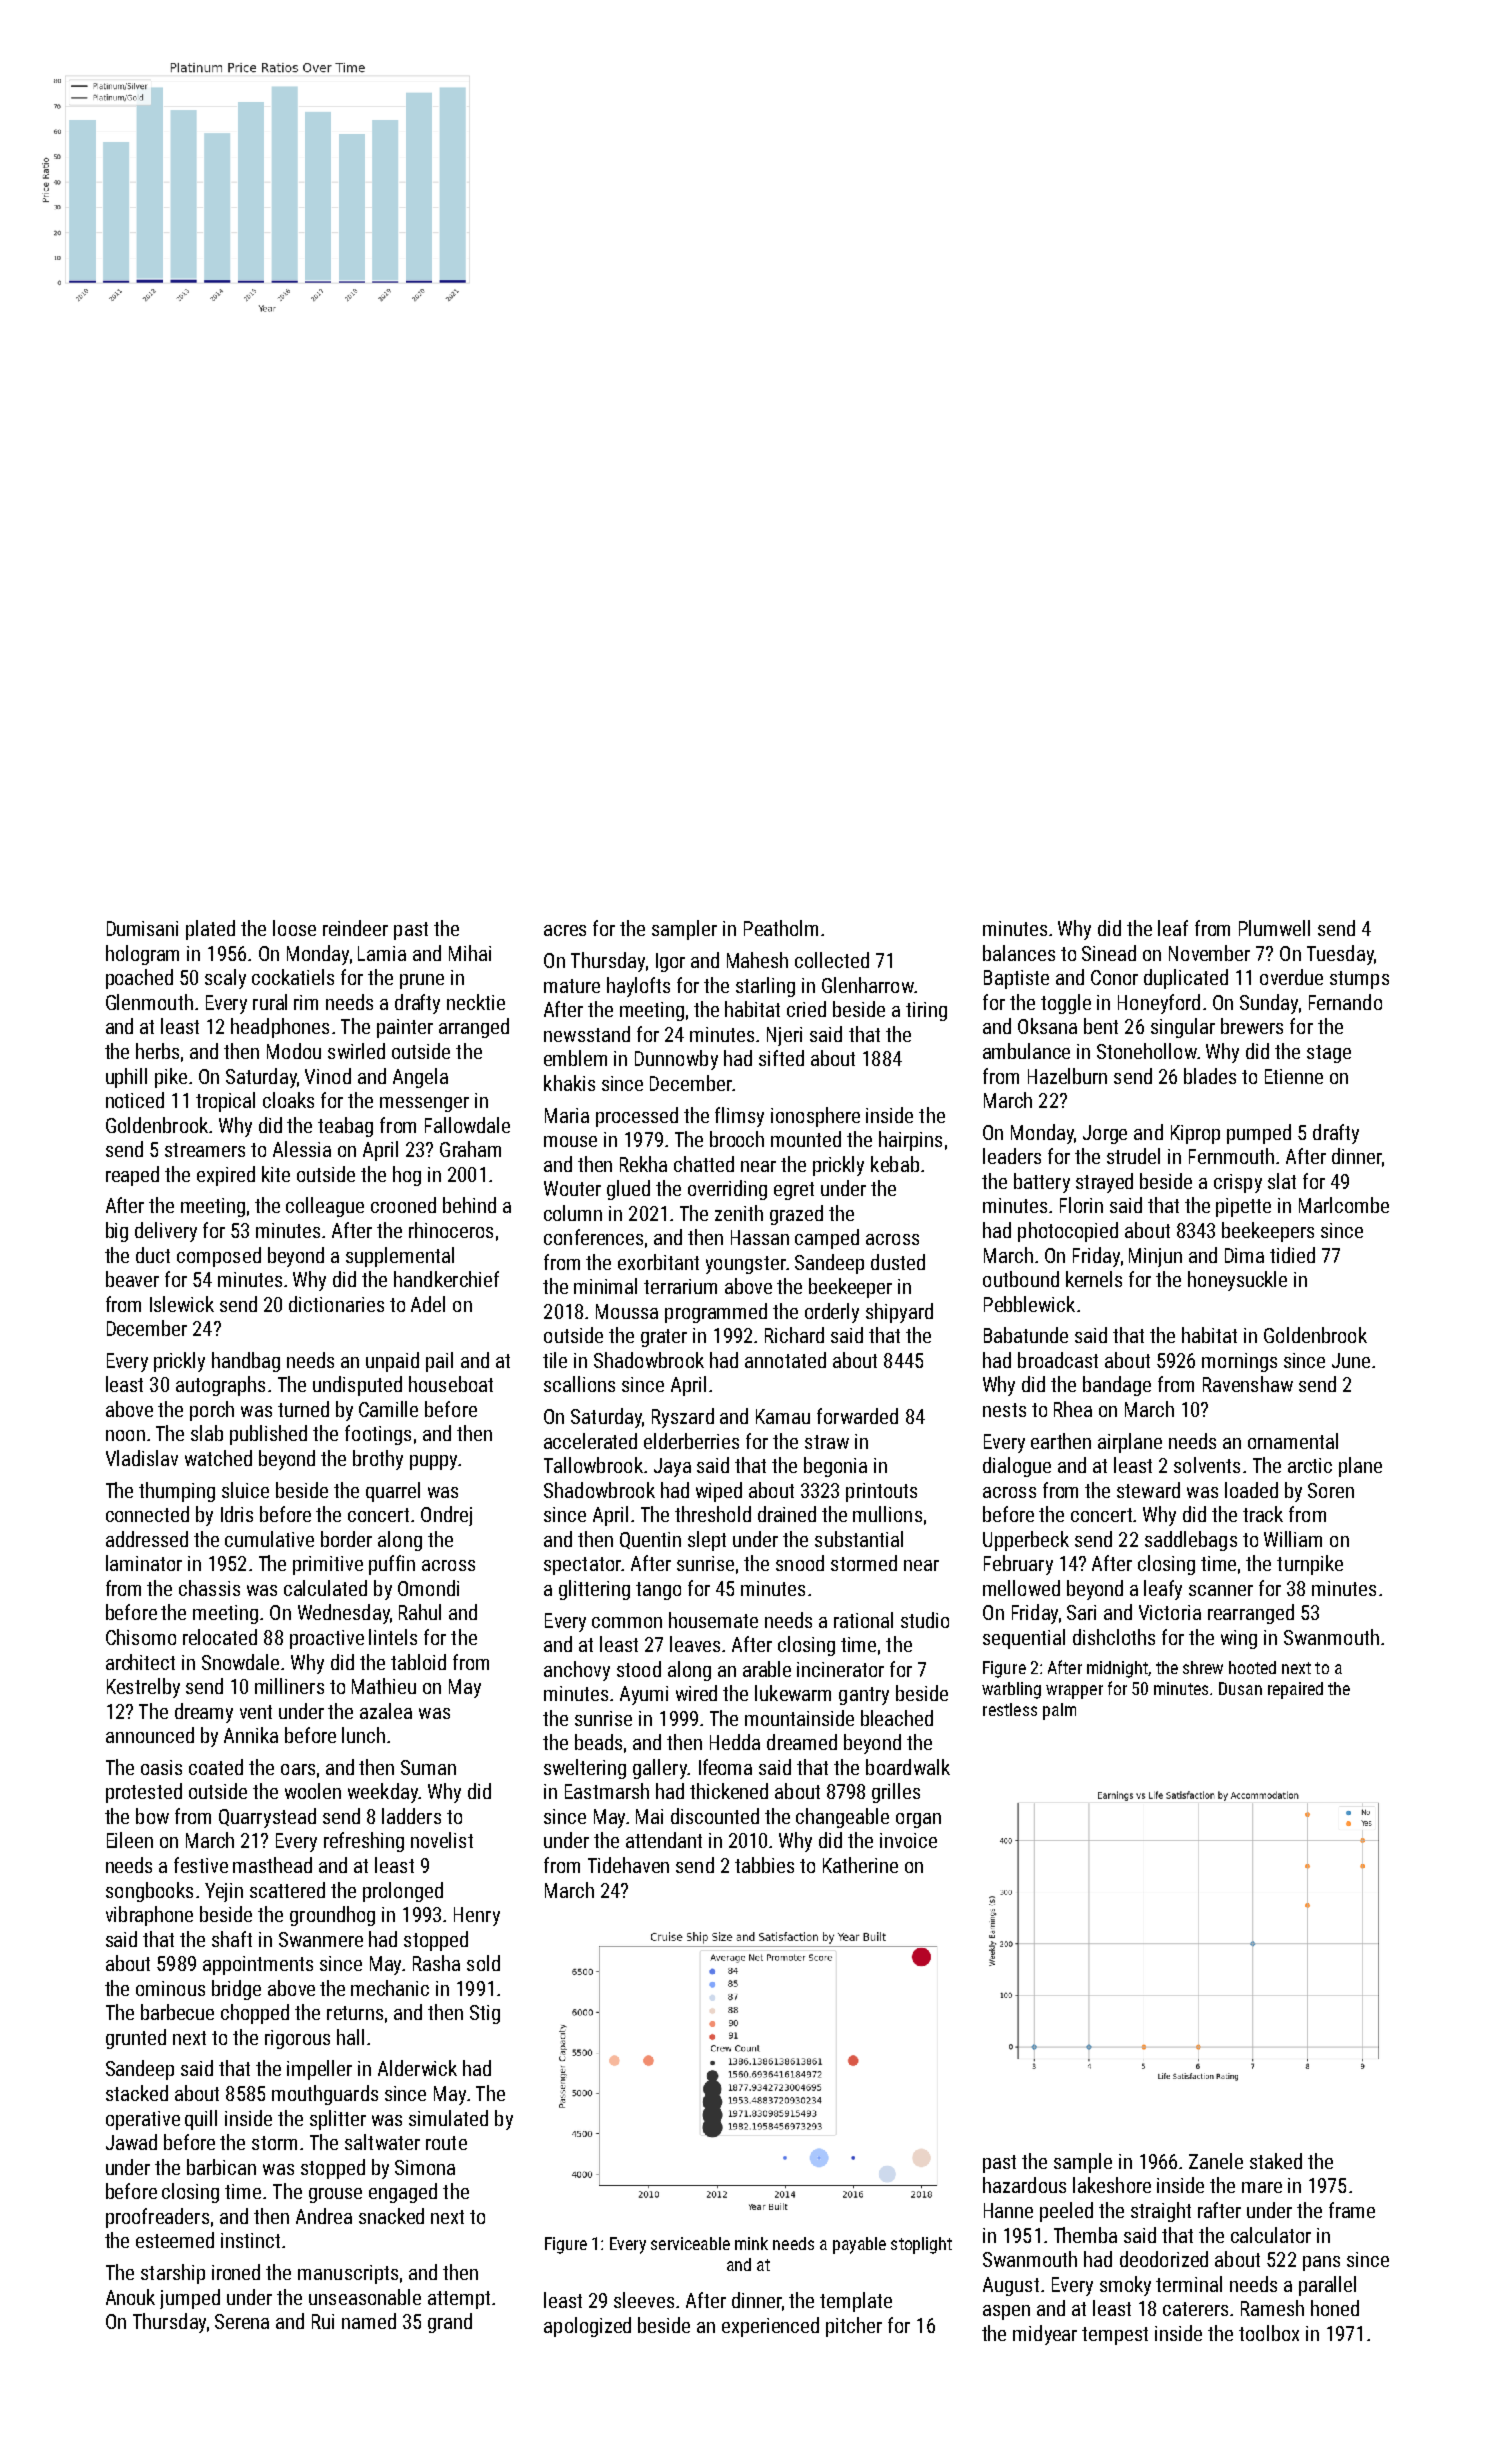 Image resolution: width=1496 pixels, height=2464 pixels. What do you see at coordinates (346, 1539) in the page?
I see `border` at bounding box center [346, 1539].
